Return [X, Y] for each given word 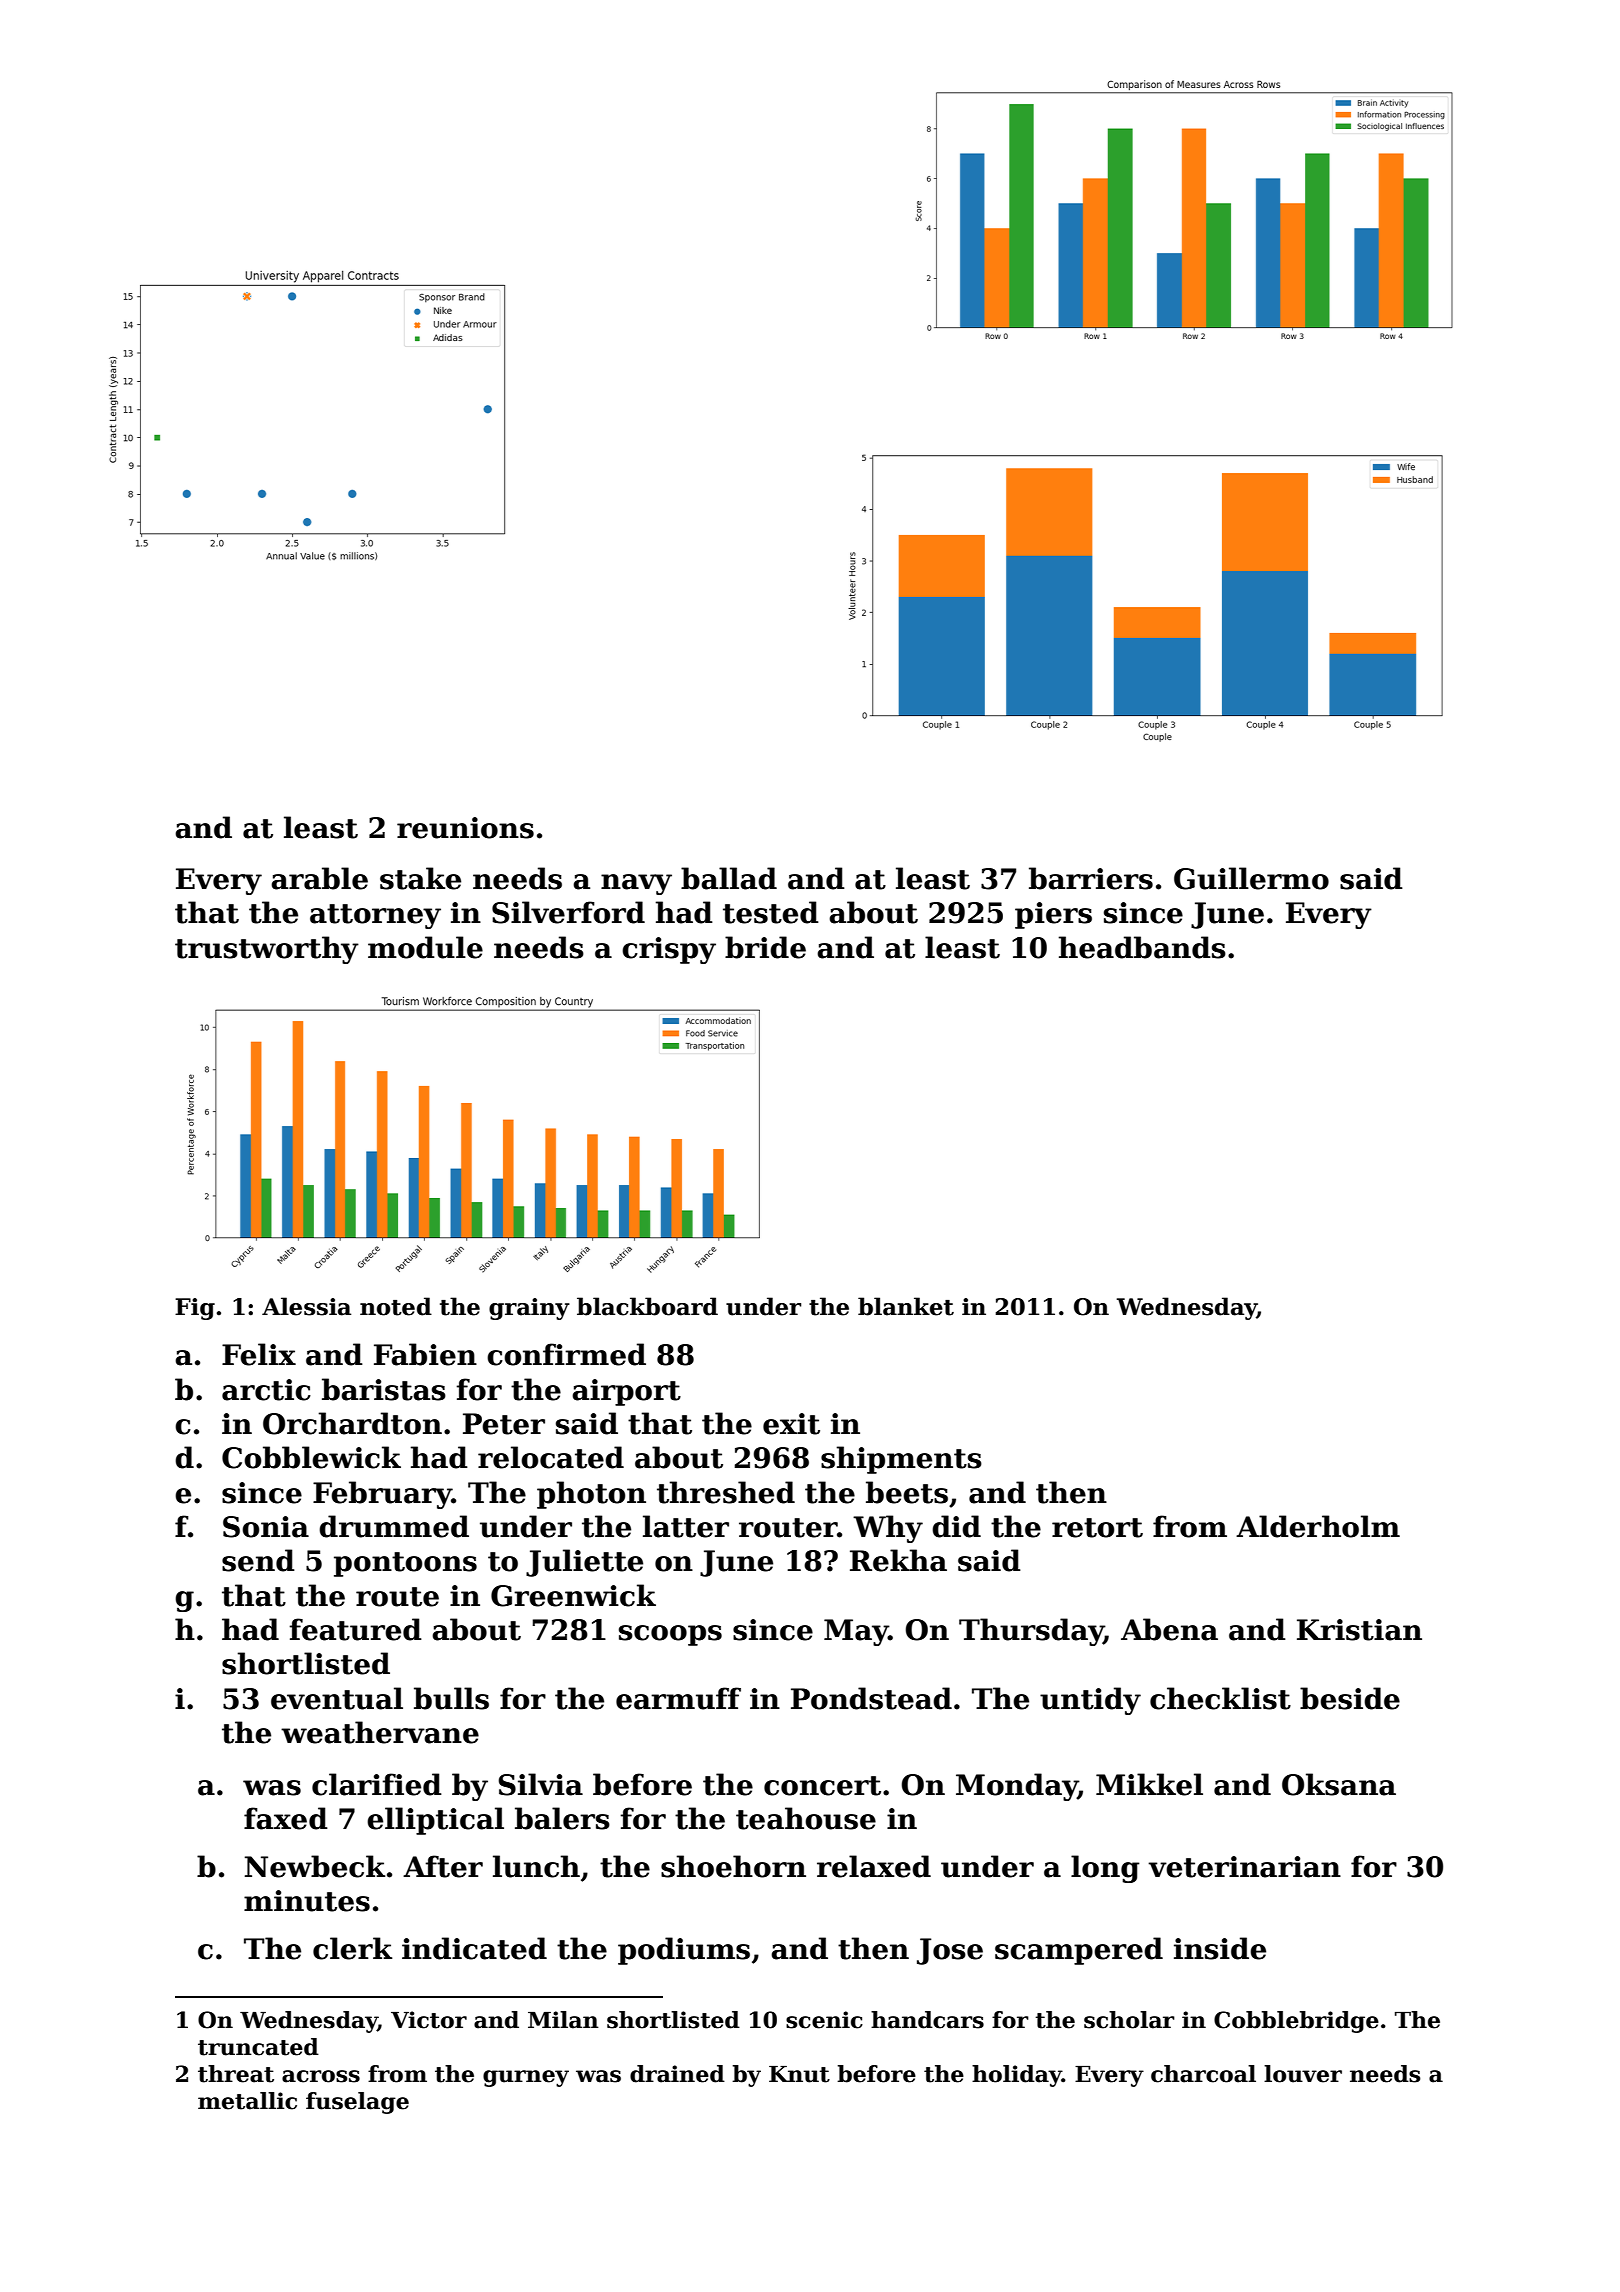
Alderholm [1318, 1526]
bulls [451, 1698]
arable [319, 878]
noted [396, 1306]
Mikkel [1149, 1784]
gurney [526, 2078]
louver [1303, 2074]
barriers [1091, 878]
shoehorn [733, 1866]
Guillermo [1251, 878]
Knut [799, 2074]
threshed [726, 1492]
